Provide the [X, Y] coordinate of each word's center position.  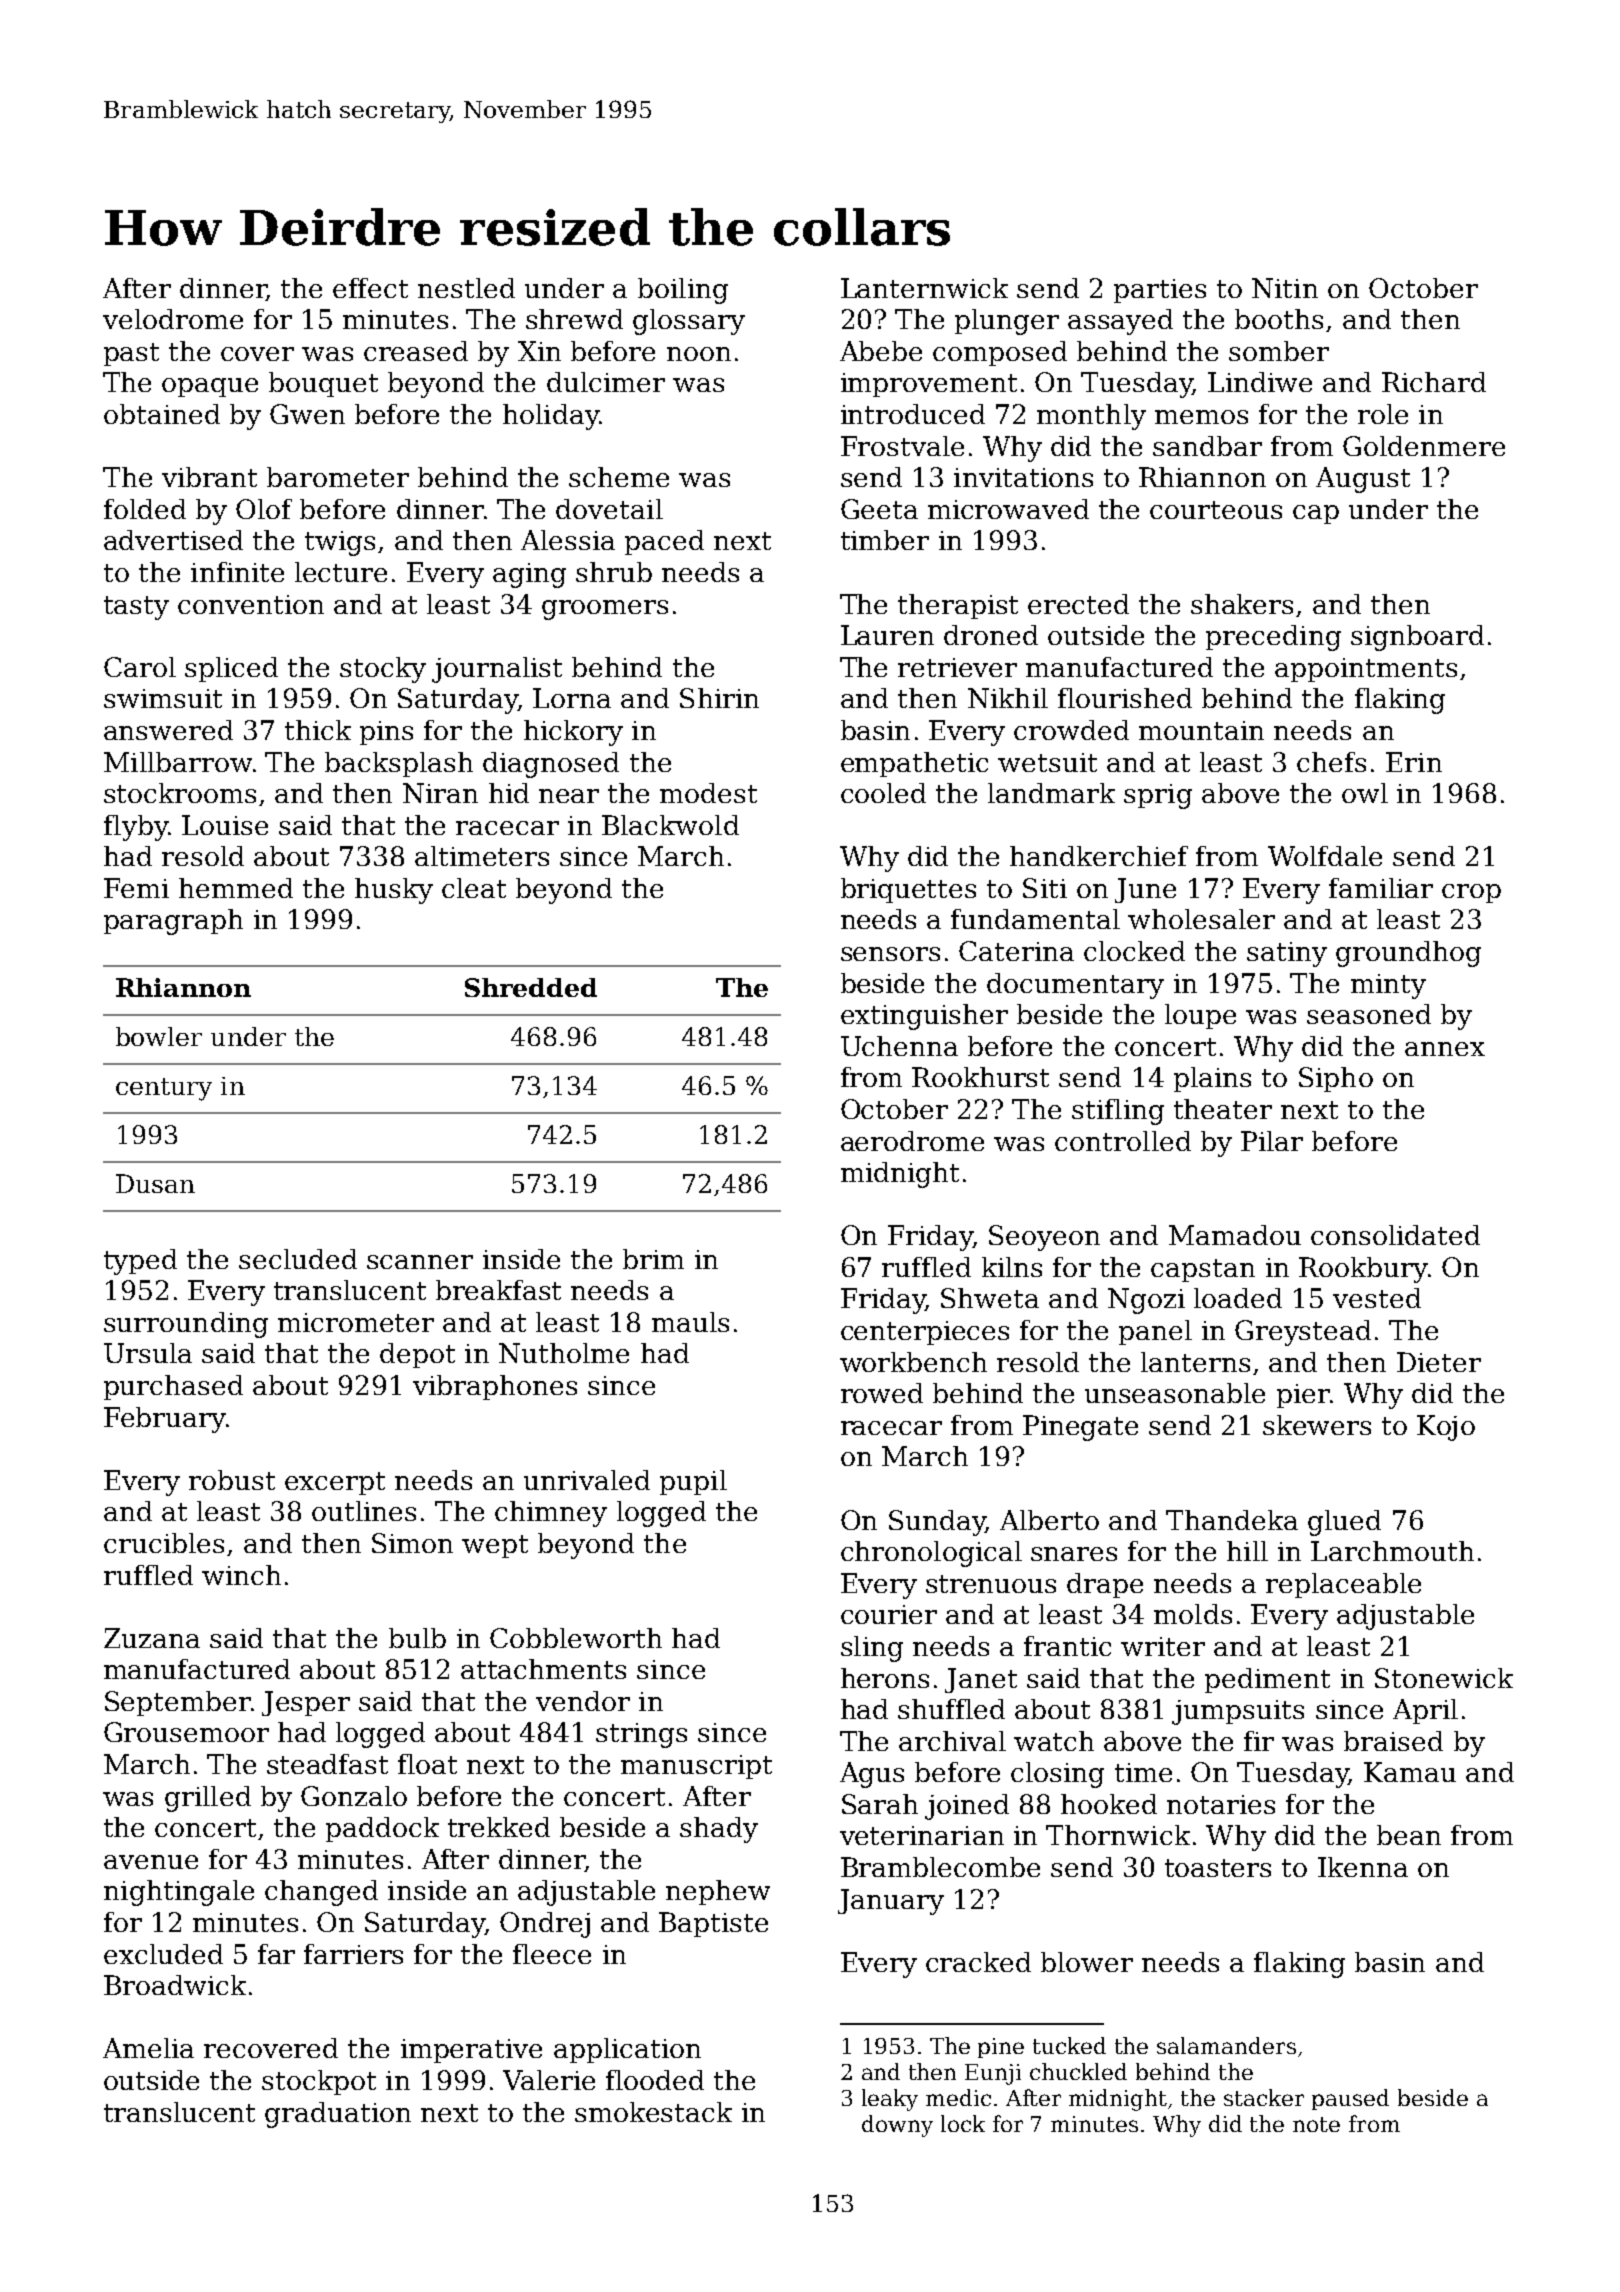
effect [370, 288]
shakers [1242, 604]
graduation [338, 2115]
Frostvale [902, 446]
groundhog [1408, 954]
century [164, 1089]
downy [897, 2126]
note [1316, 2124]
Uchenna [899, 1046]
